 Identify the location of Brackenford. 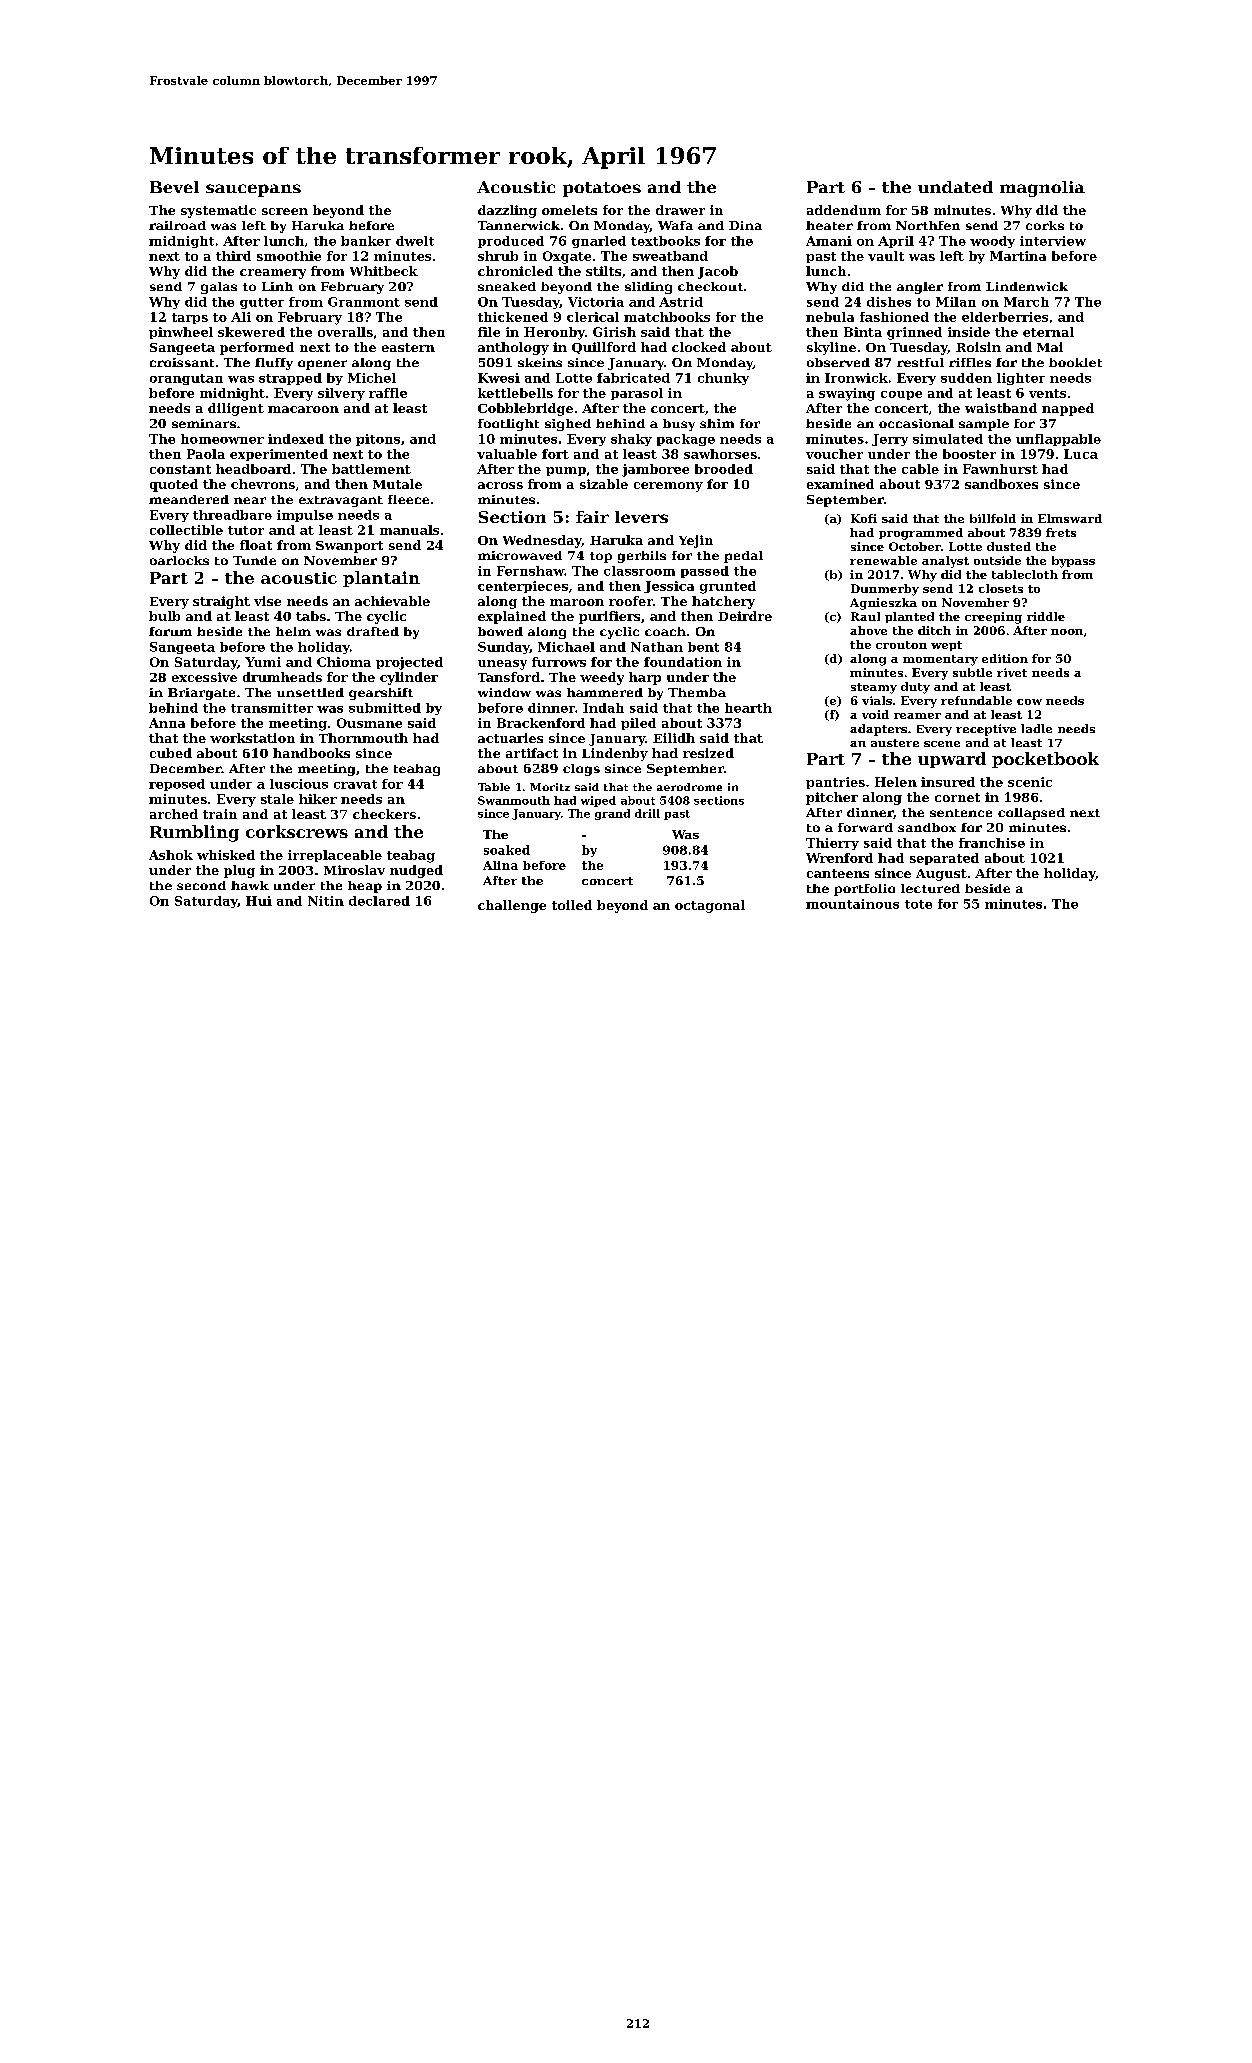
(541, 723).
